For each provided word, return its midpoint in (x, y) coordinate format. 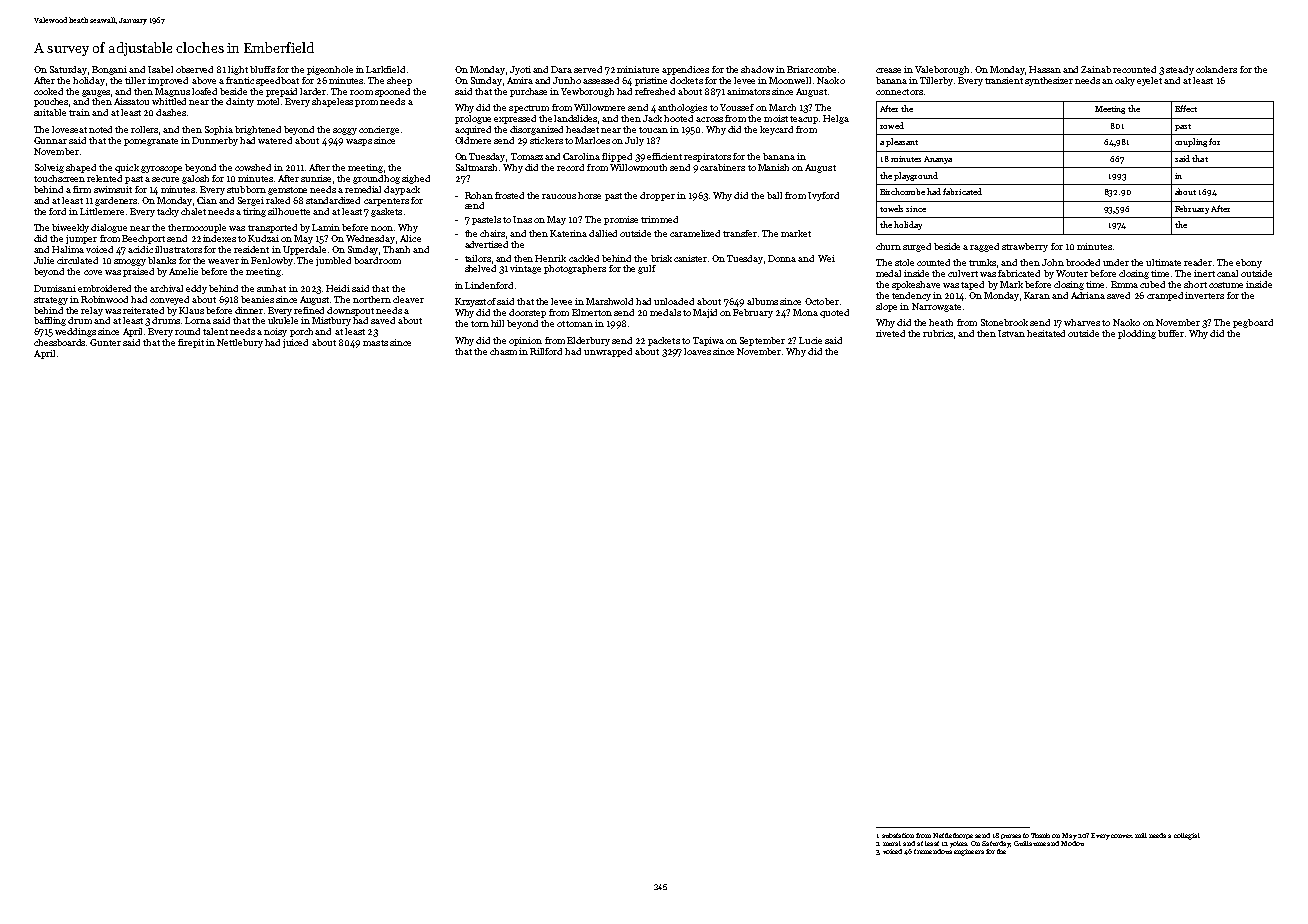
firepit (191, 343)
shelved (480, 268)
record (570, 167)
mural (892, 843)
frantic (240, 80)
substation (898, 835)
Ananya (938, 160)
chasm (503, 351)
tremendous (933, 851)
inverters (1204, 295)
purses (1011, 836)
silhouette (289, 211)
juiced (295, 343)
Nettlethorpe (953, 836)
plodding (1137, 334)
